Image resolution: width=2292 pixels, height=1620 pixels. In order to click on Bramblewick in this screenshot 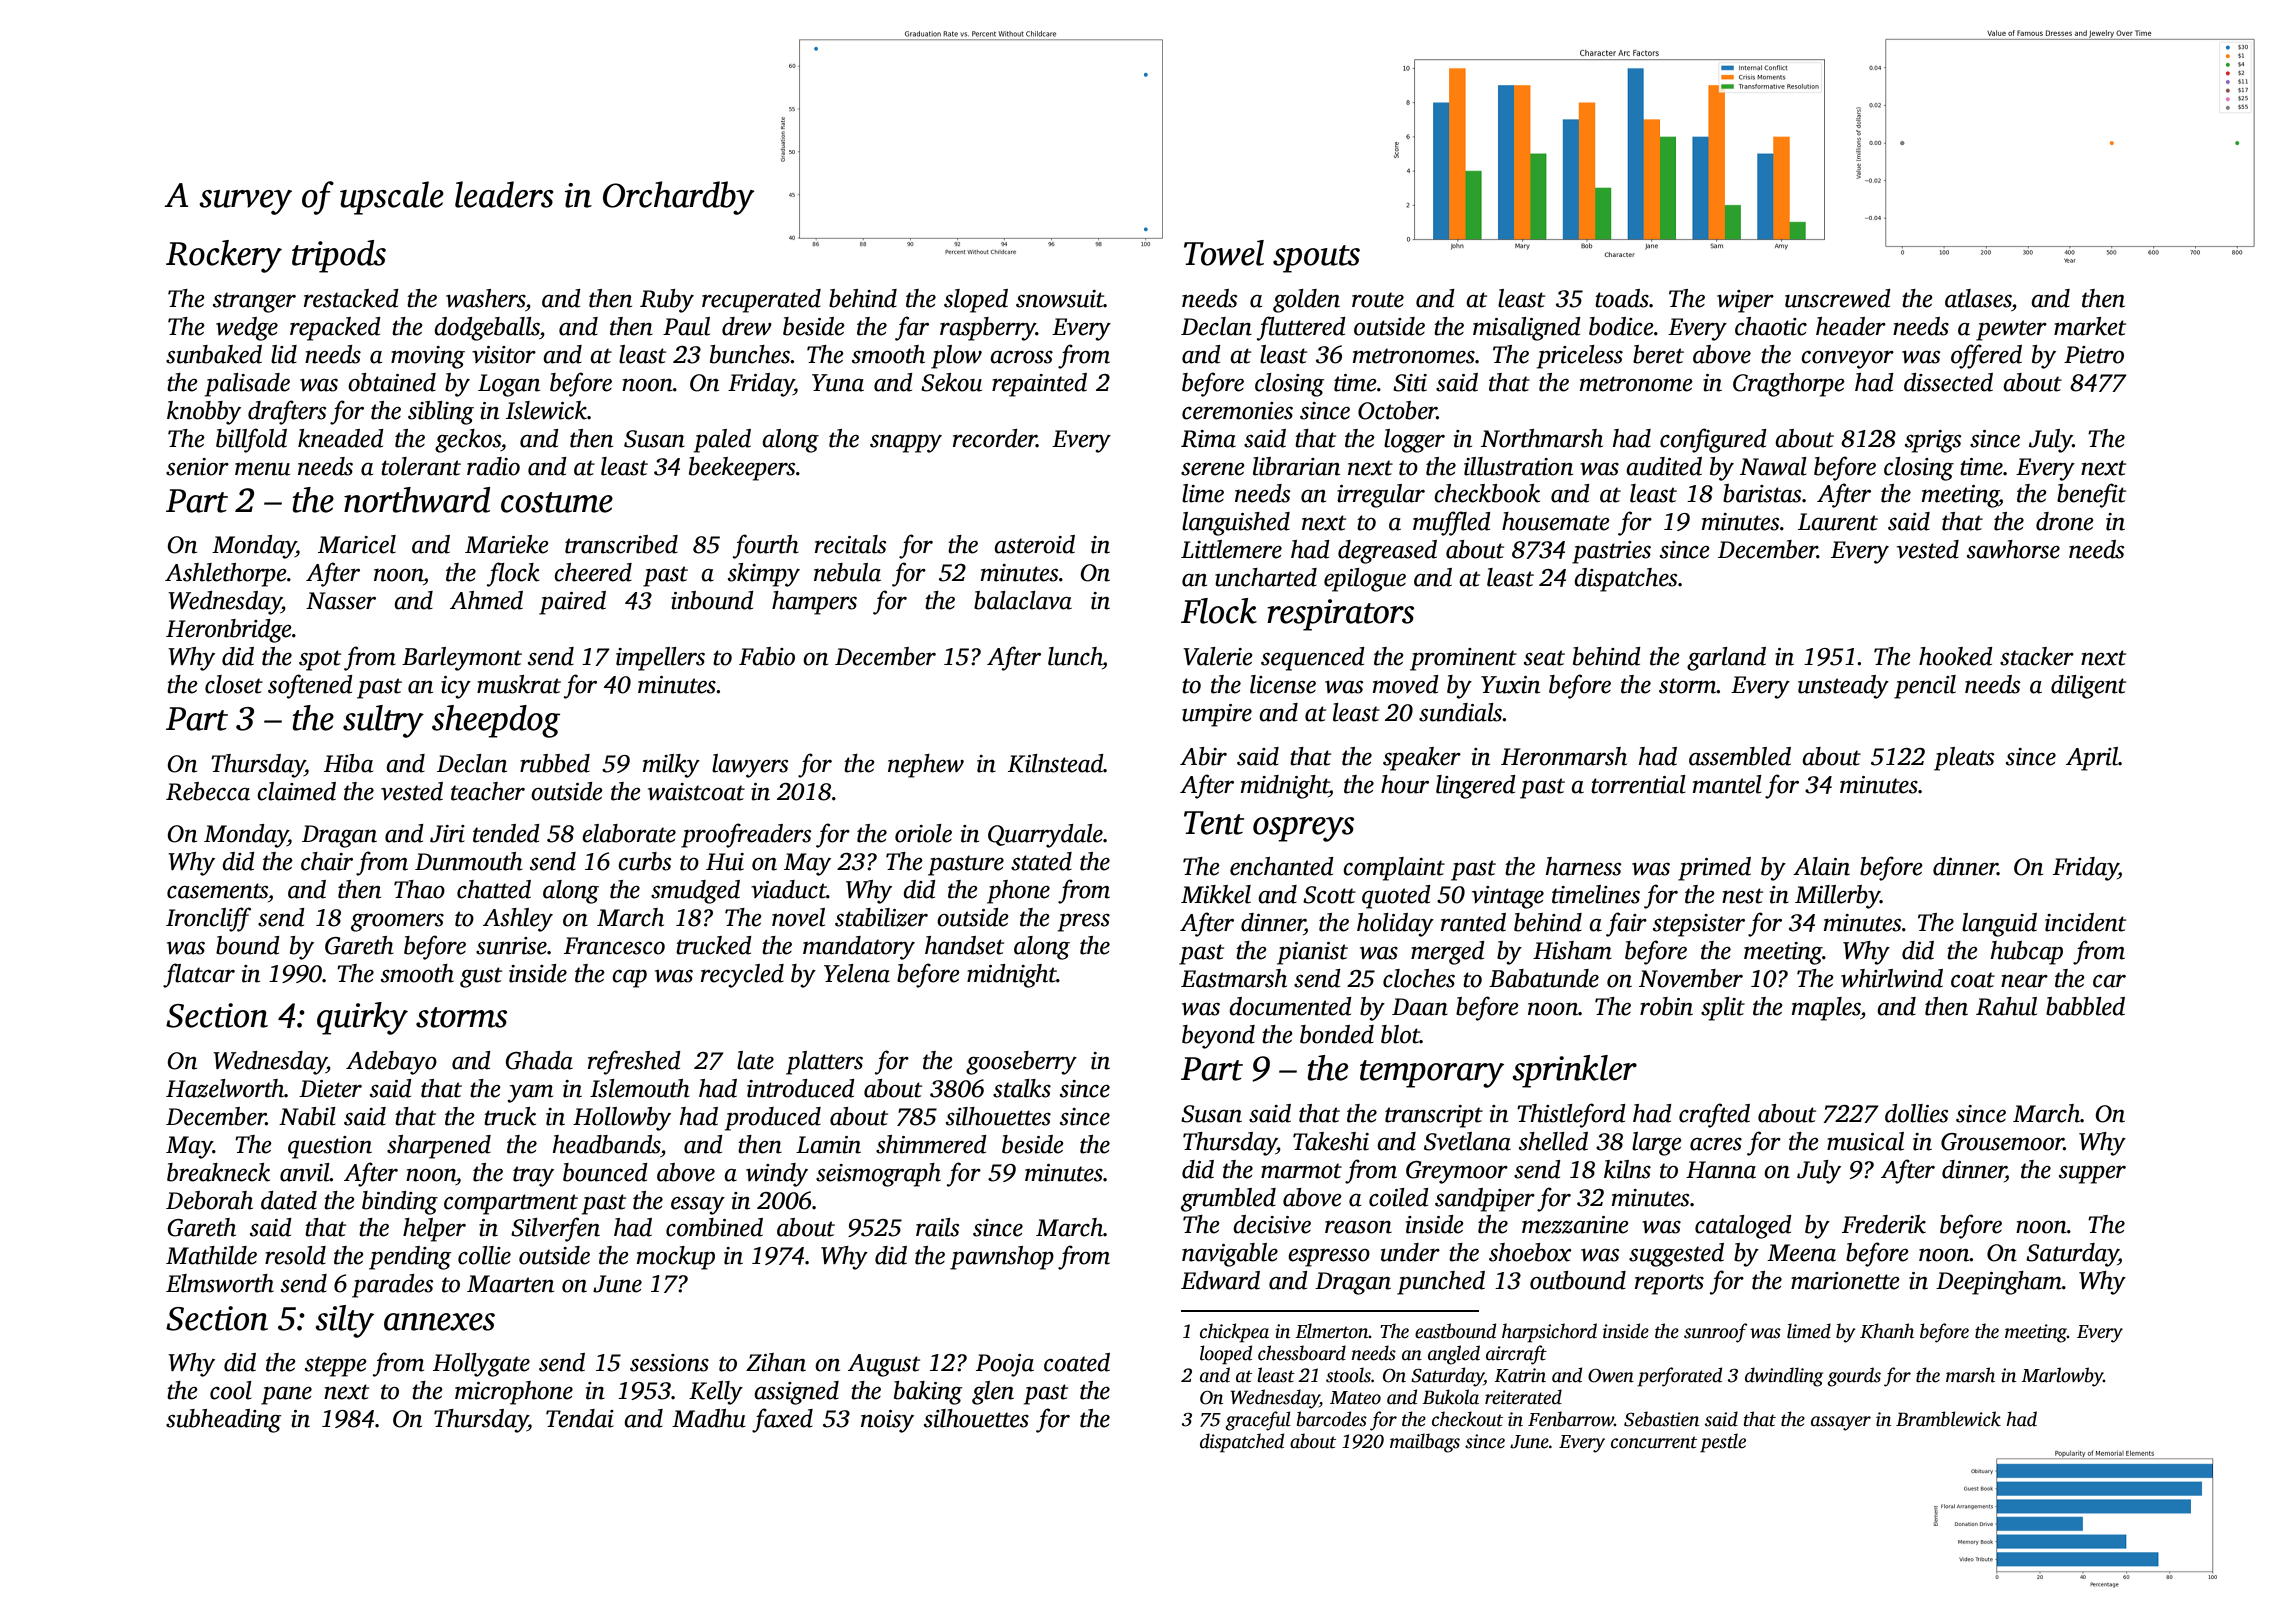, I will do `click(1948, 1419)`.
